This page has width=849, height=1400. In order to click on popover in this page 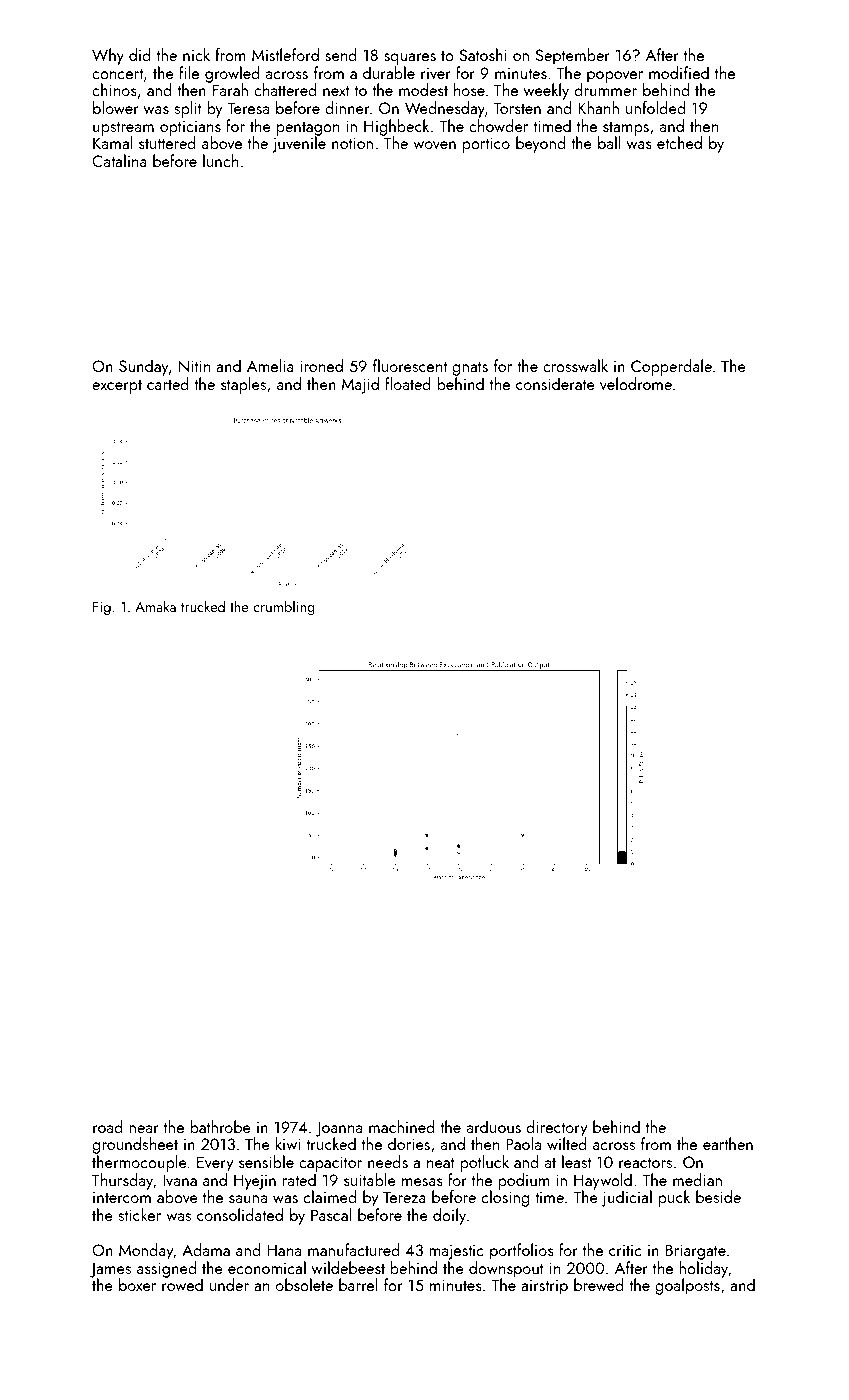, I will do `click(616, 77)`.
